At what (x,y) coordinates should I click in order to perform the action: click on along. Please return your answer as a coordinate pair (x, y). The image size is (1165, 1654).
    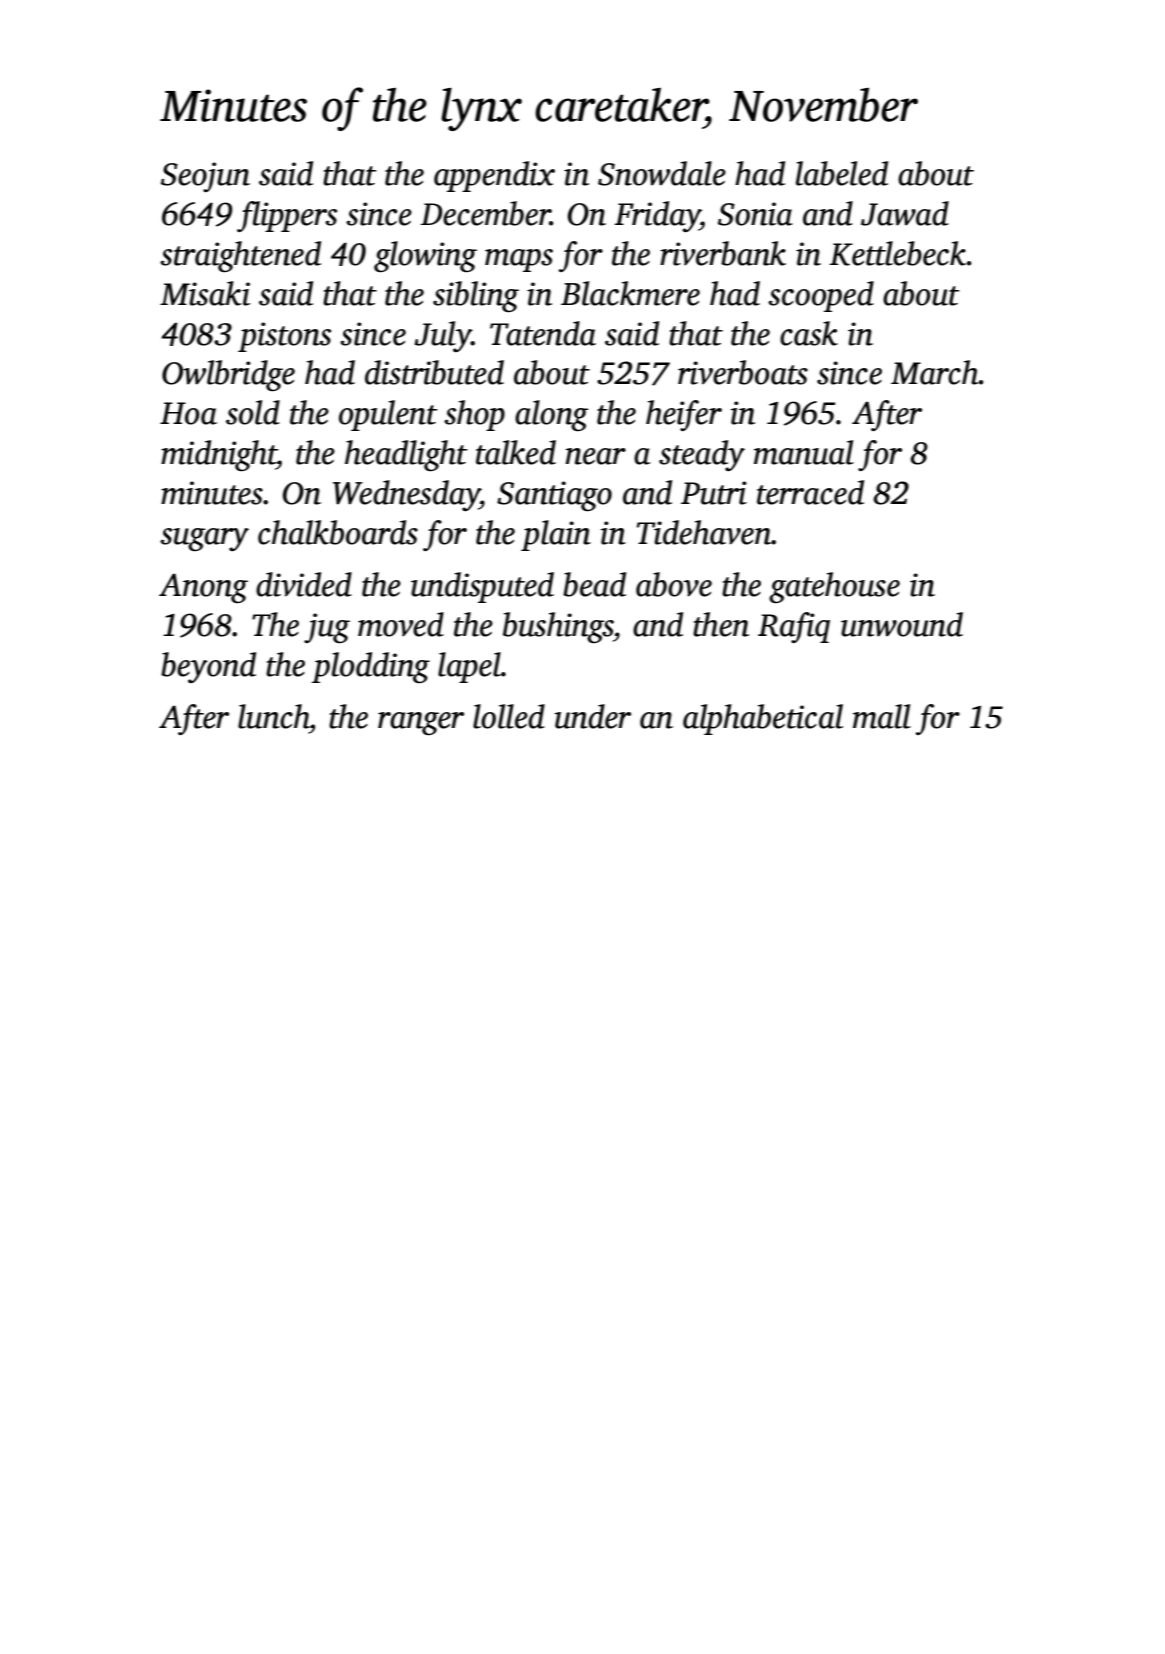
    Looking at the image, I should click on (552, 415).
